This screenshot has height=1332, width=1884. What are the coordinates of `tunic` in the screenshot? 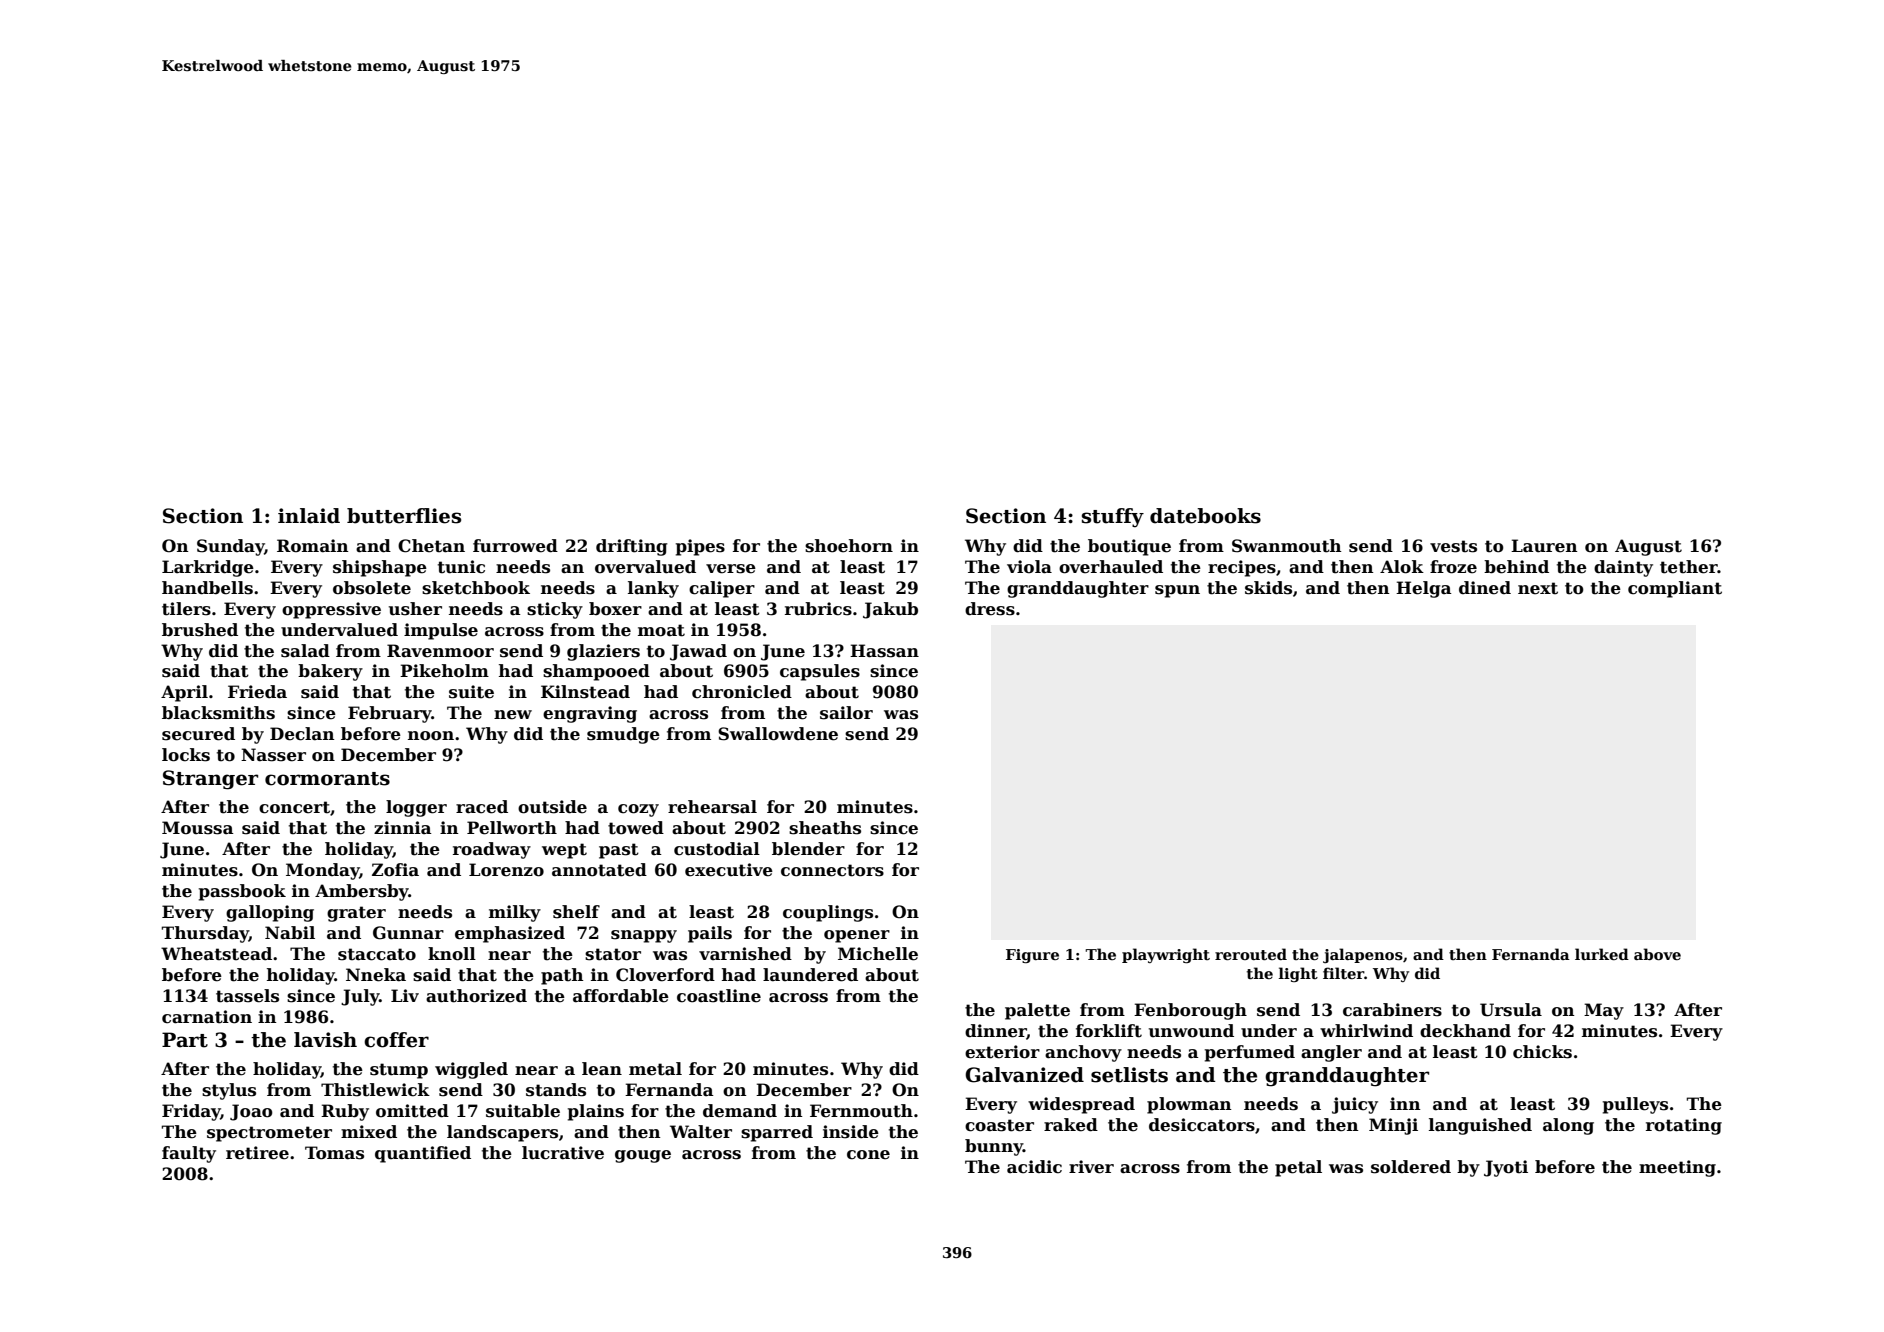 It's located at (461, 567).
